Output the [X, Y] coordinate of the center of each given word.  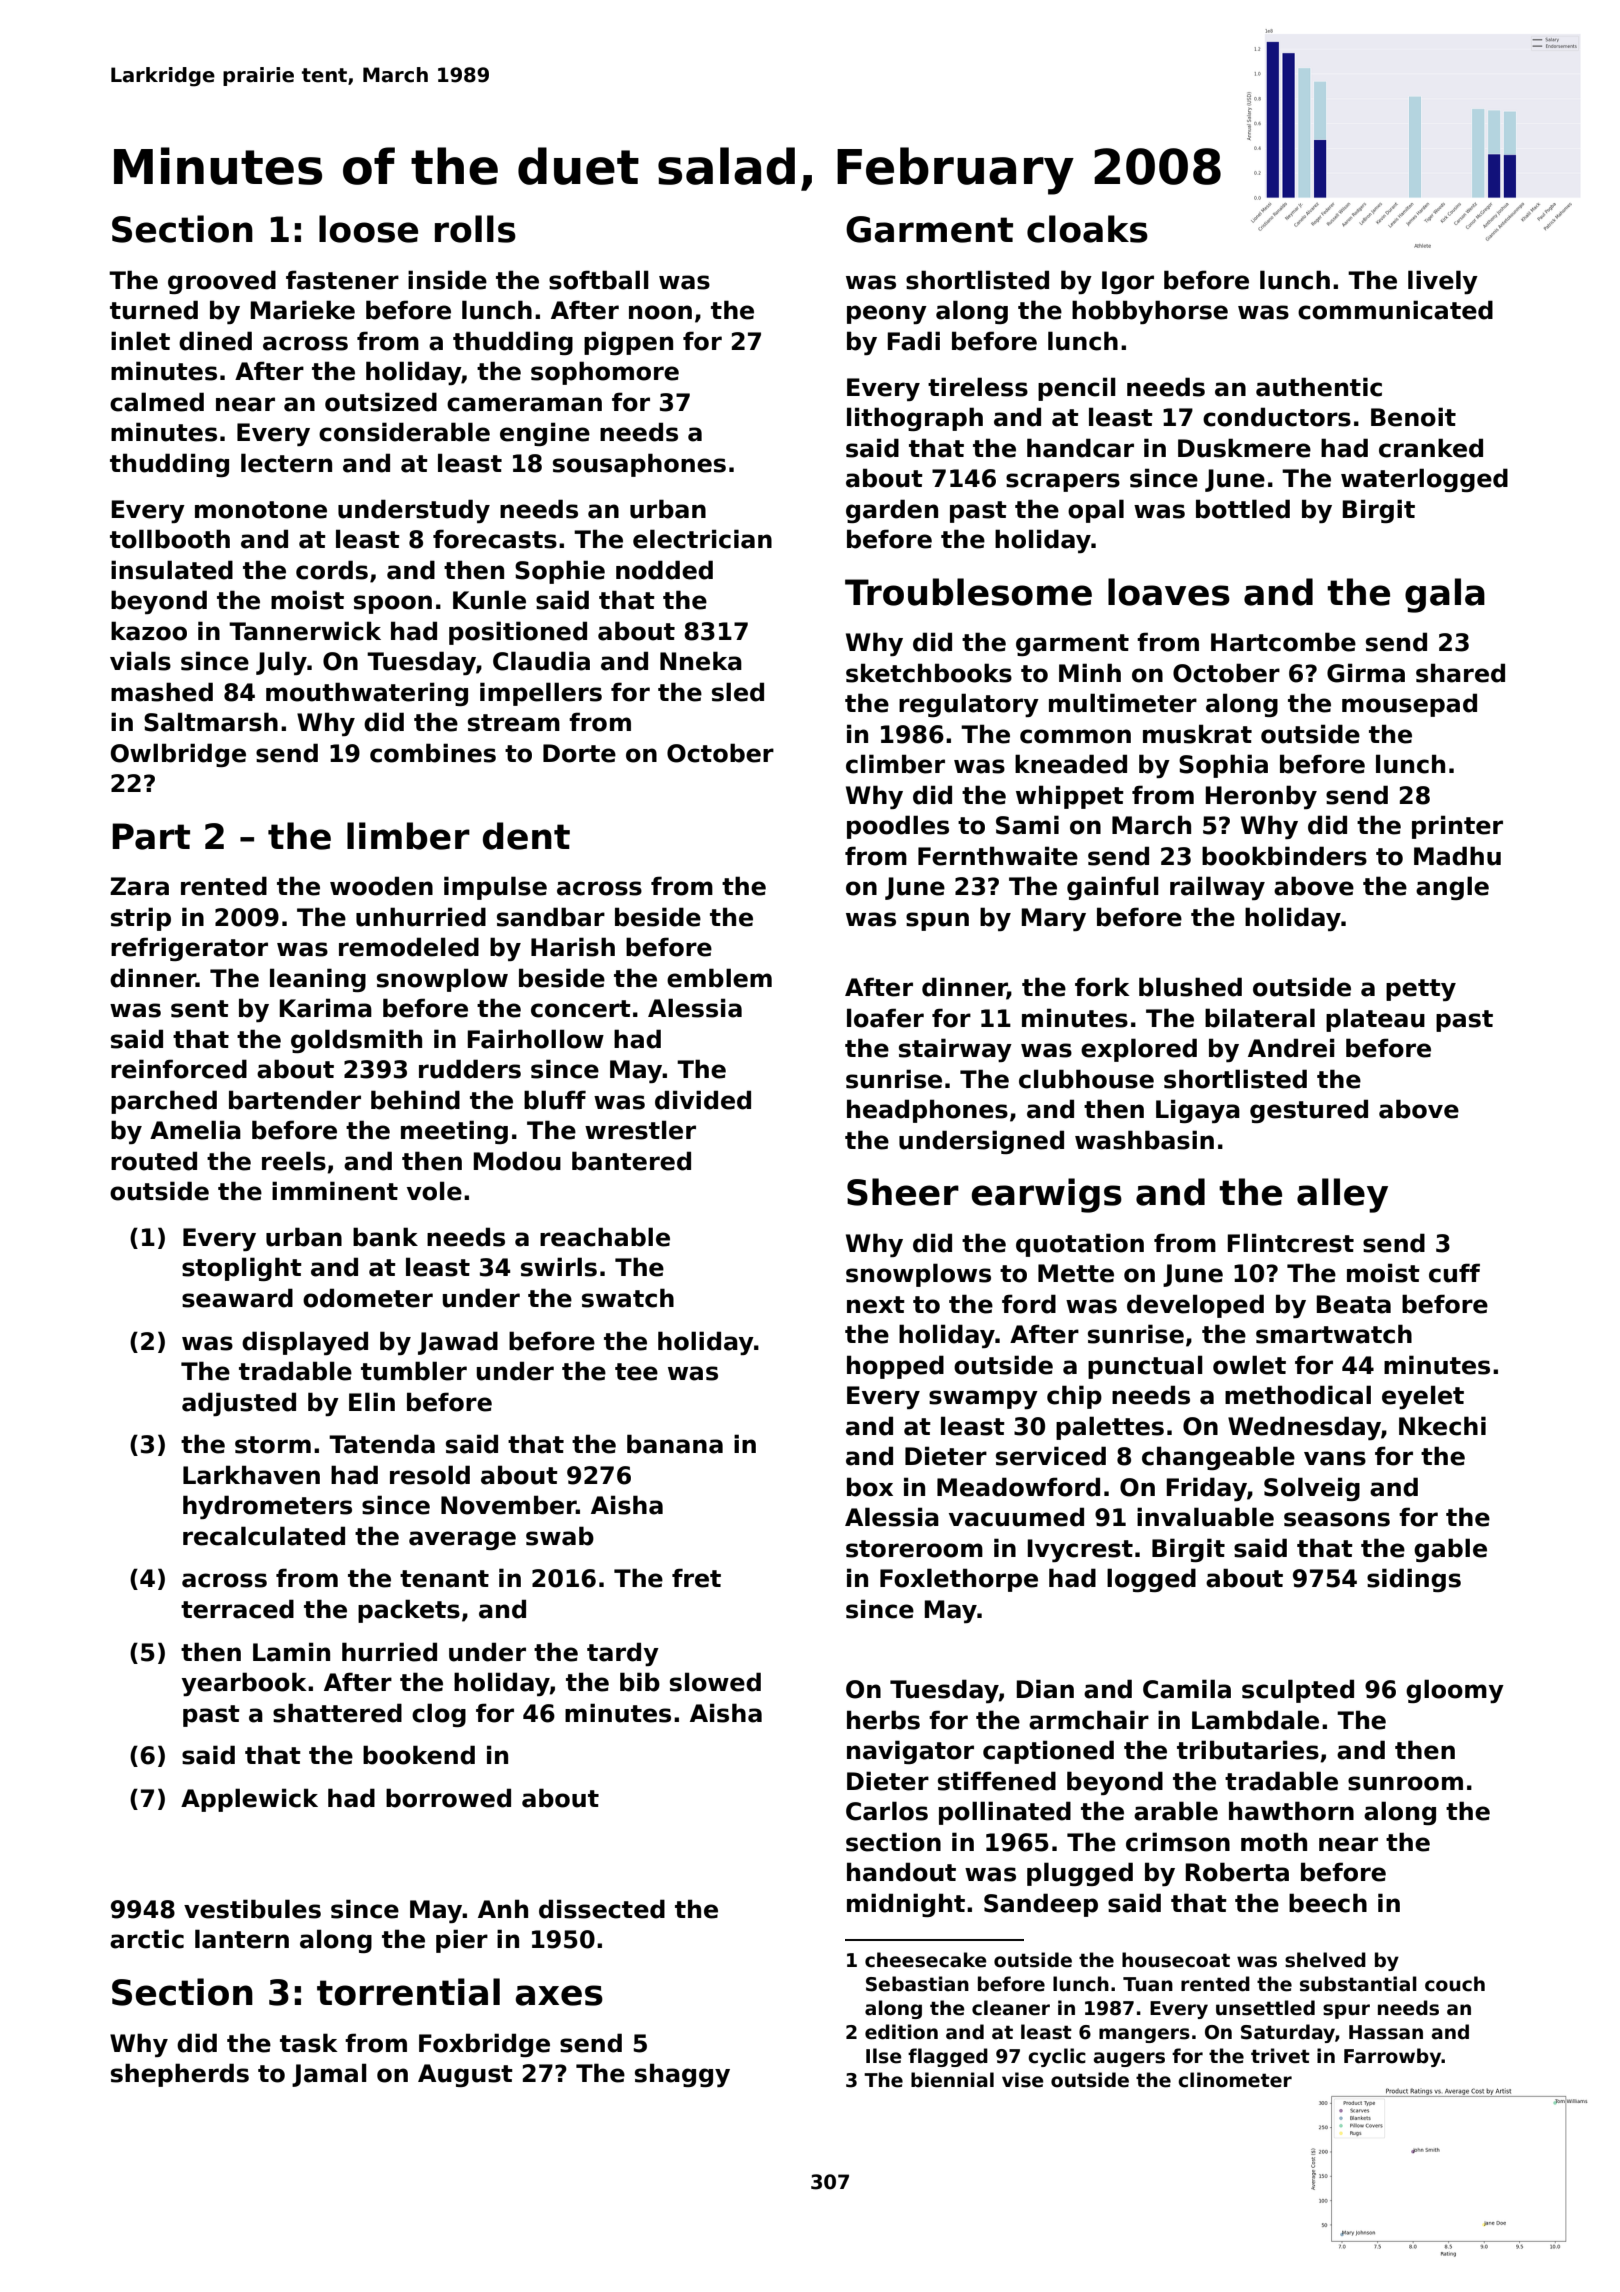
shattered [337, 1713]
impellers [541, 694]
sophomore [605, 373]
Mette [1076, 1273]
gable [1450, 1550]
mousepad [1409, 705]
